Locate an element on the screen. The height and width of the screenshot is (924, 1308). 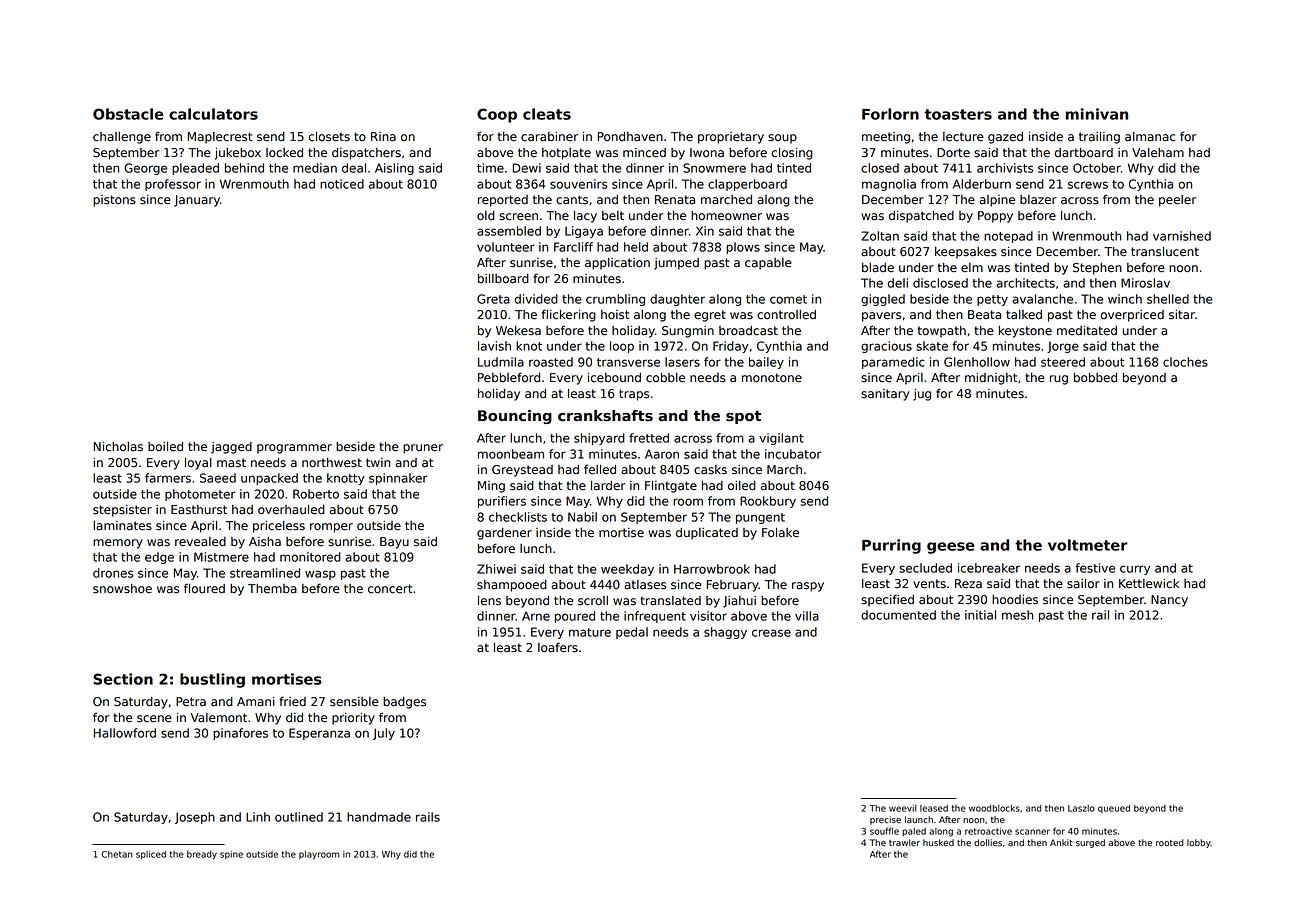
October is located at coordinates (1097, 168).
